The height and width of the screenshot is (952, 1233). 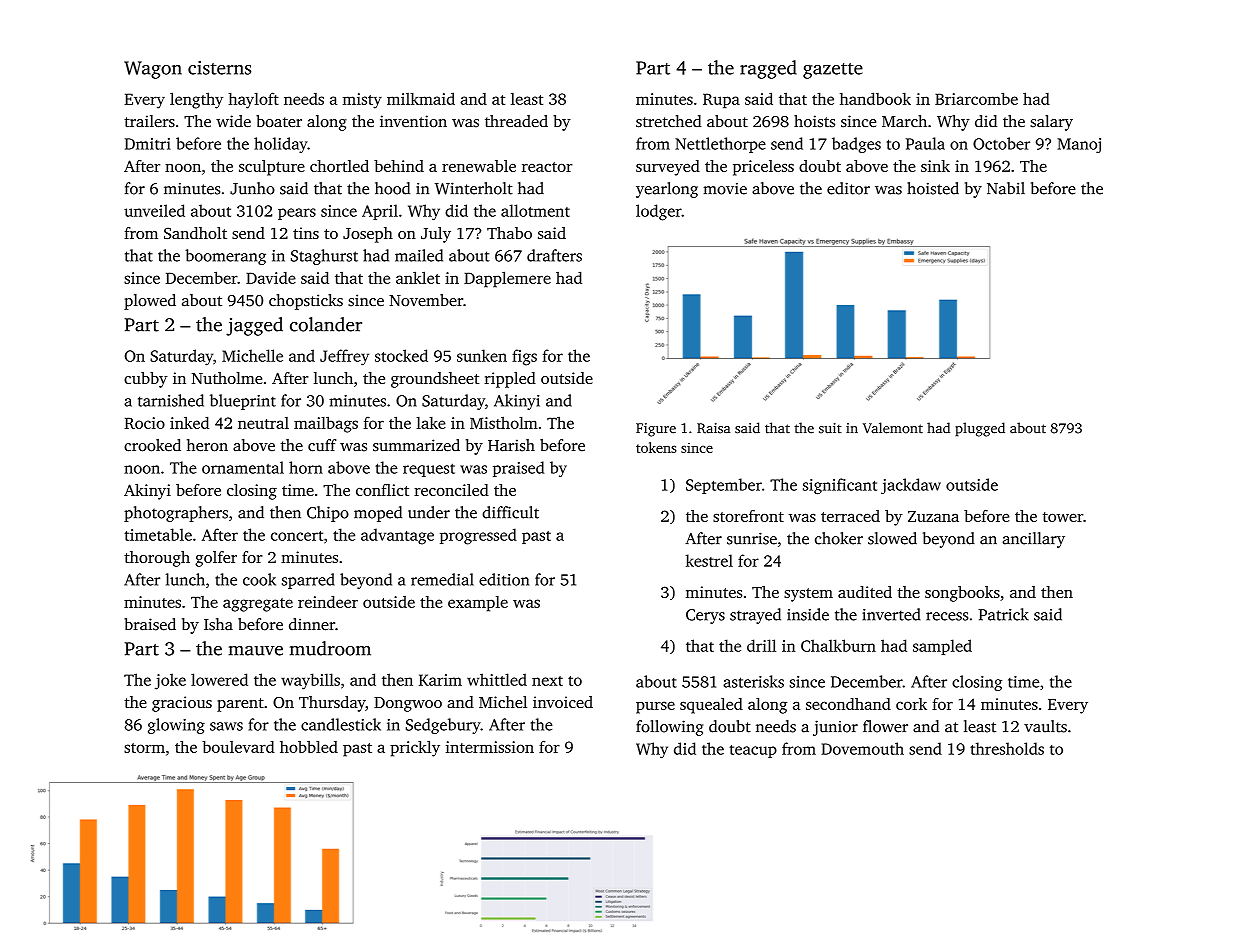 What do you see at coordinates (833, 71) in the screenshot?
I see `gazette` at bounding box center [833, 71].
